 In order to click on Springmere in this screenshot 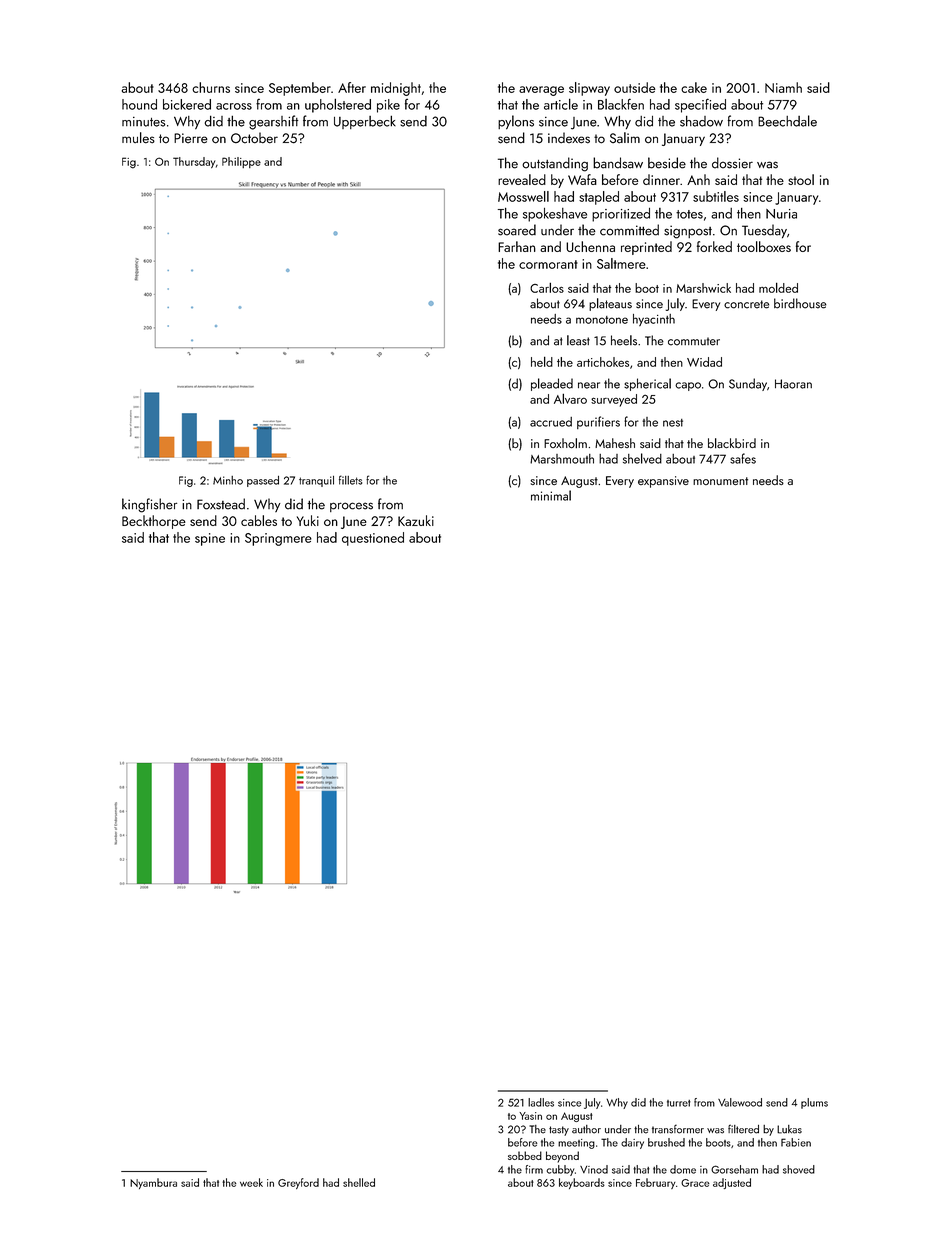, I will do `click(278, 539)`.
